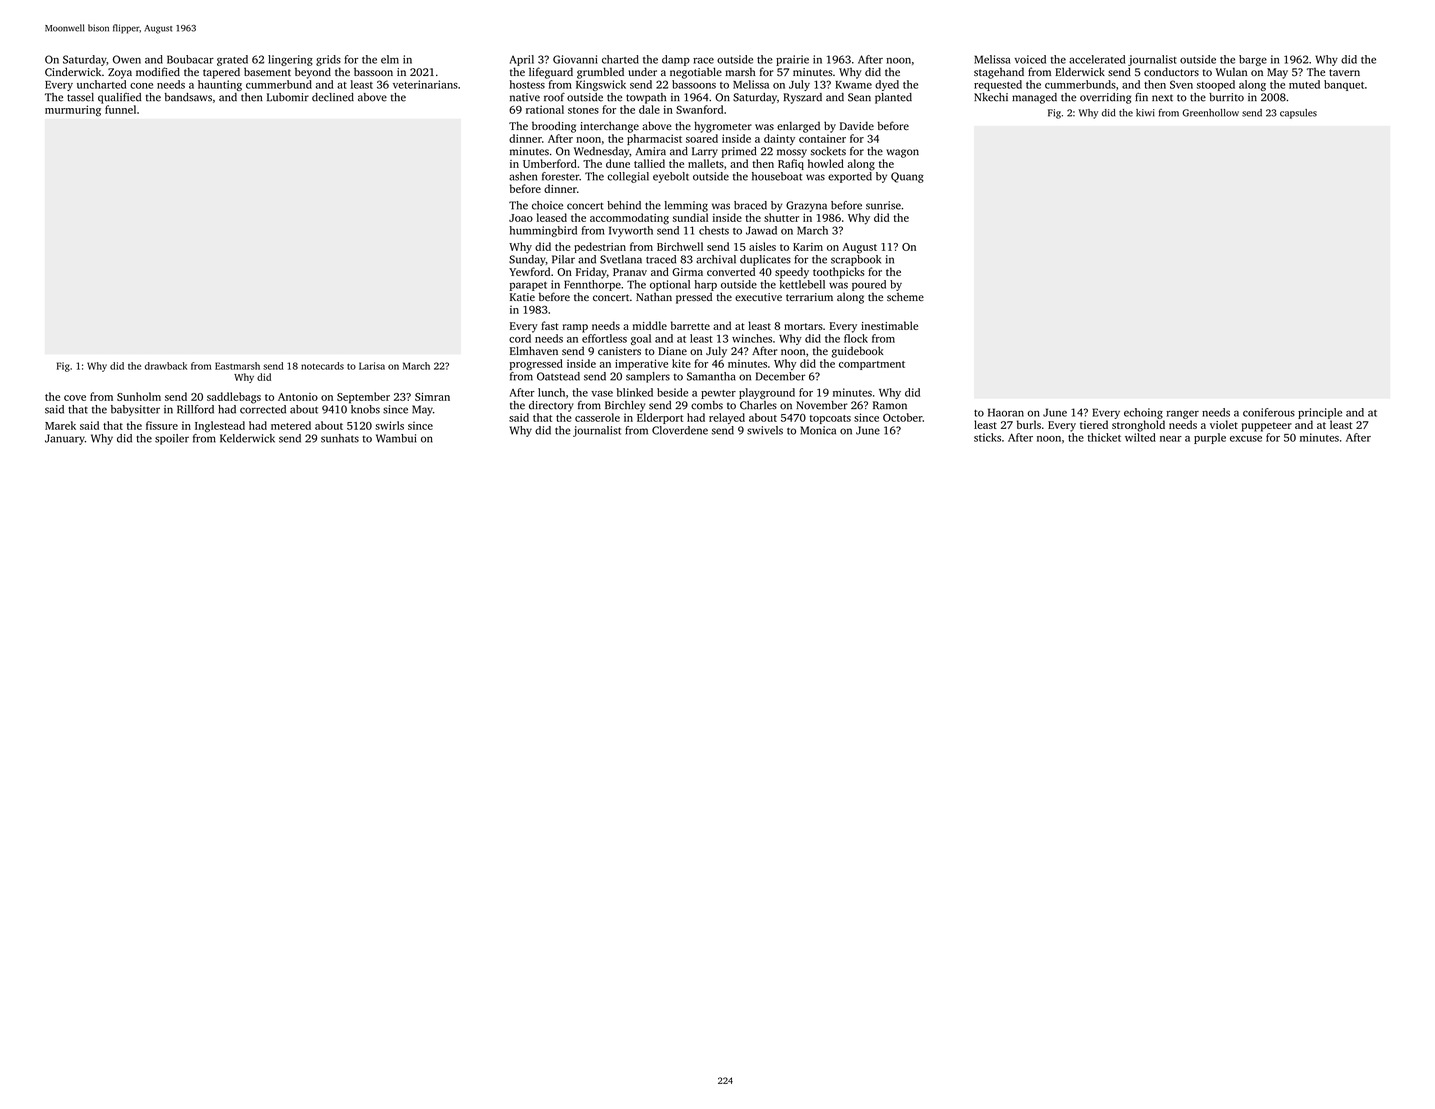 This screenshot has height=1109, width=1435. I want to click on Katie, so click(522, 297).
